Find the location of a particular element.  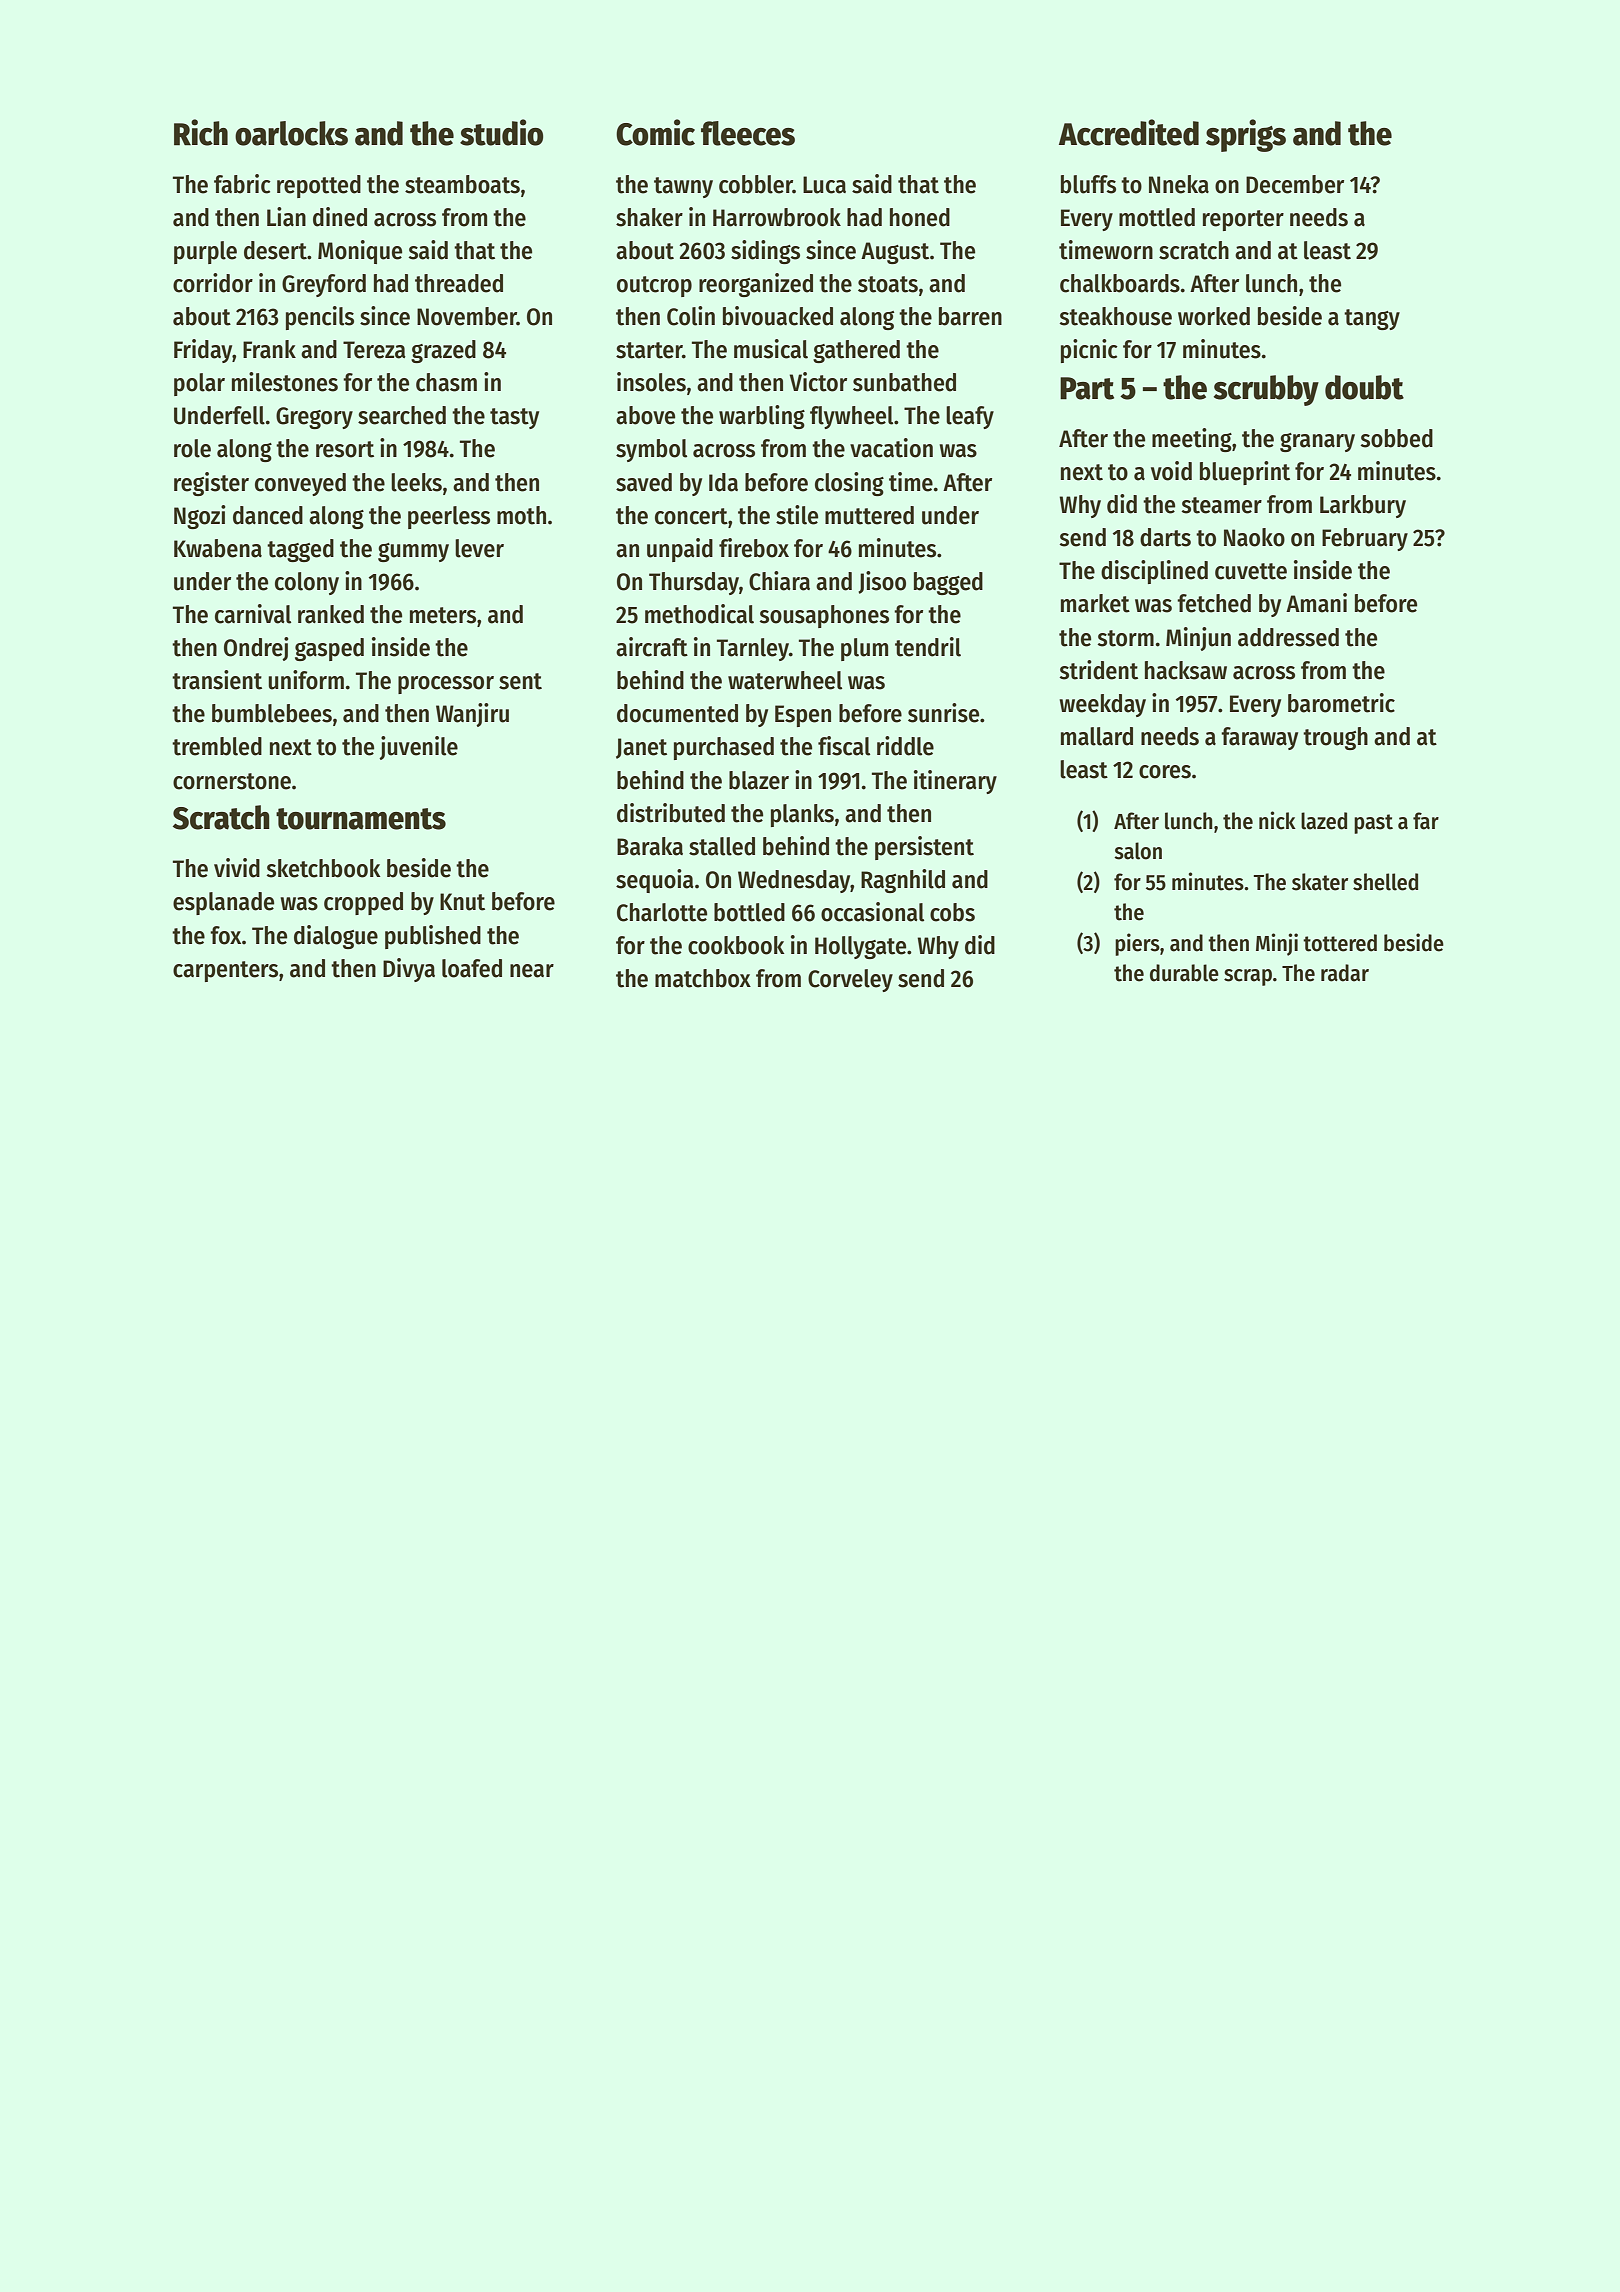

Janet is located at coordinates (641, 748).
